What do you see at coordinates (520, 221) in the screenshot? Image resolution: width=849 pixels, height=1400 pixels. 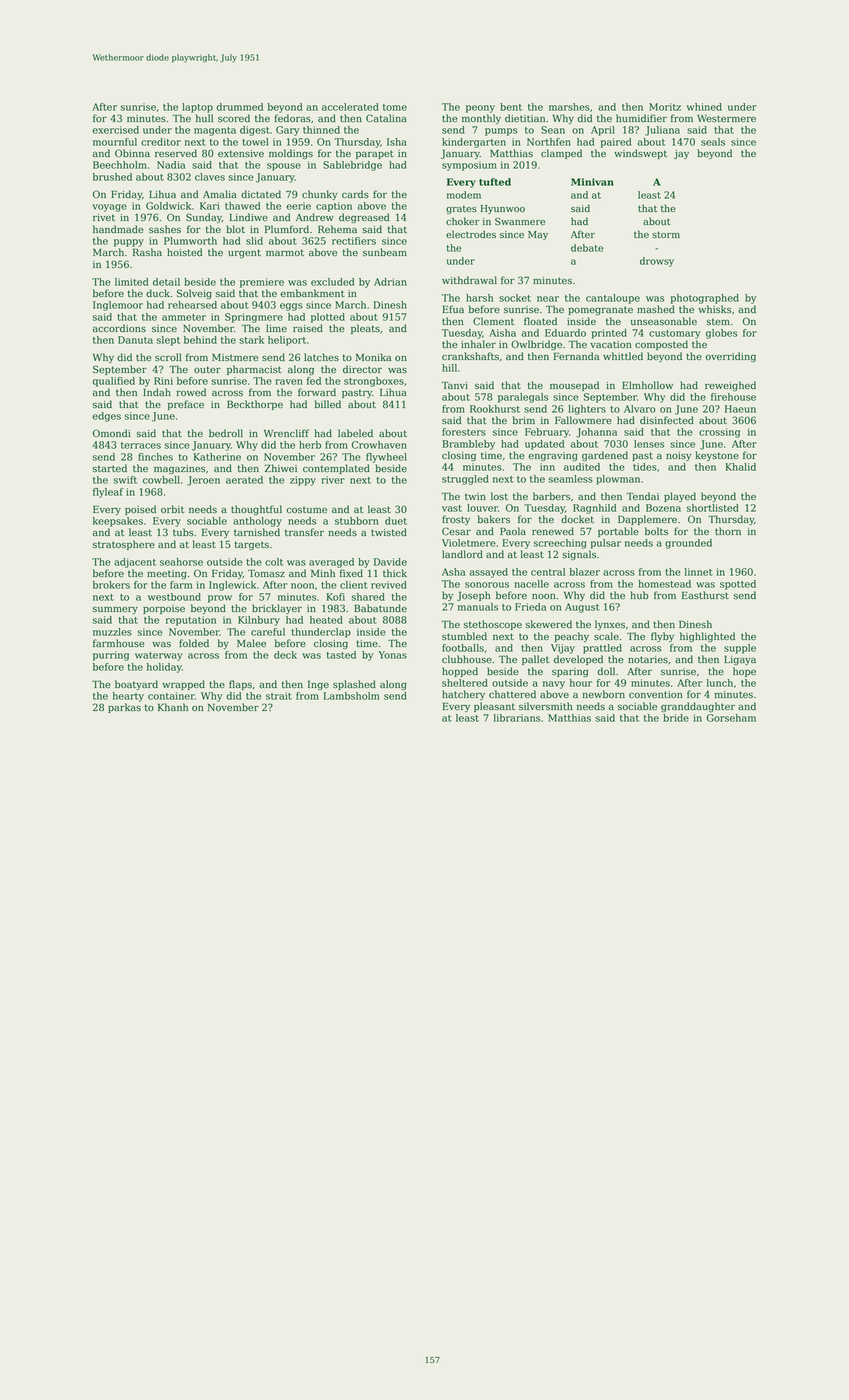 I see `Swanmere` at bounding box center [520, 221].
